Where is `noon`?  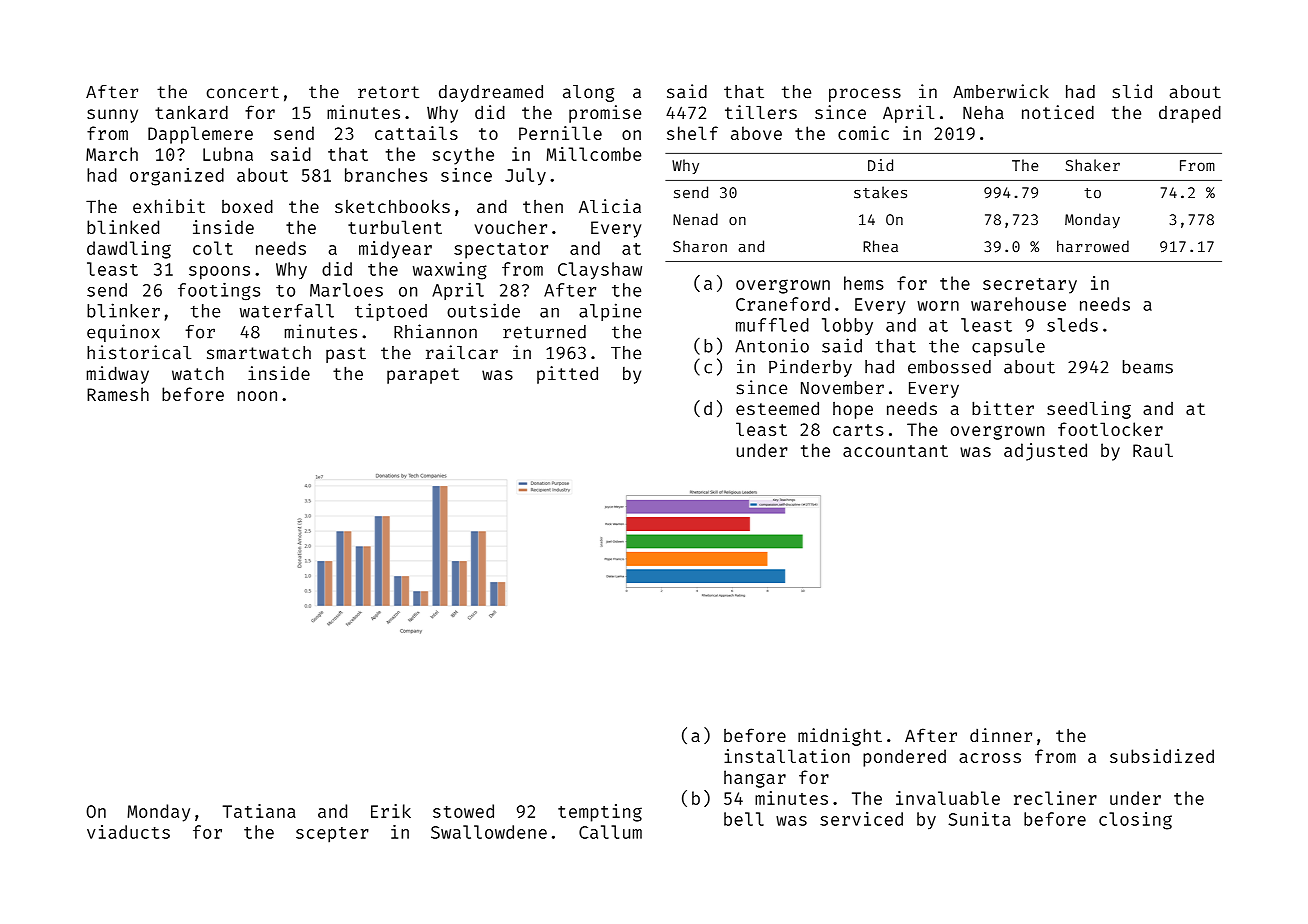
noon is located at coordinates (257, 396).
